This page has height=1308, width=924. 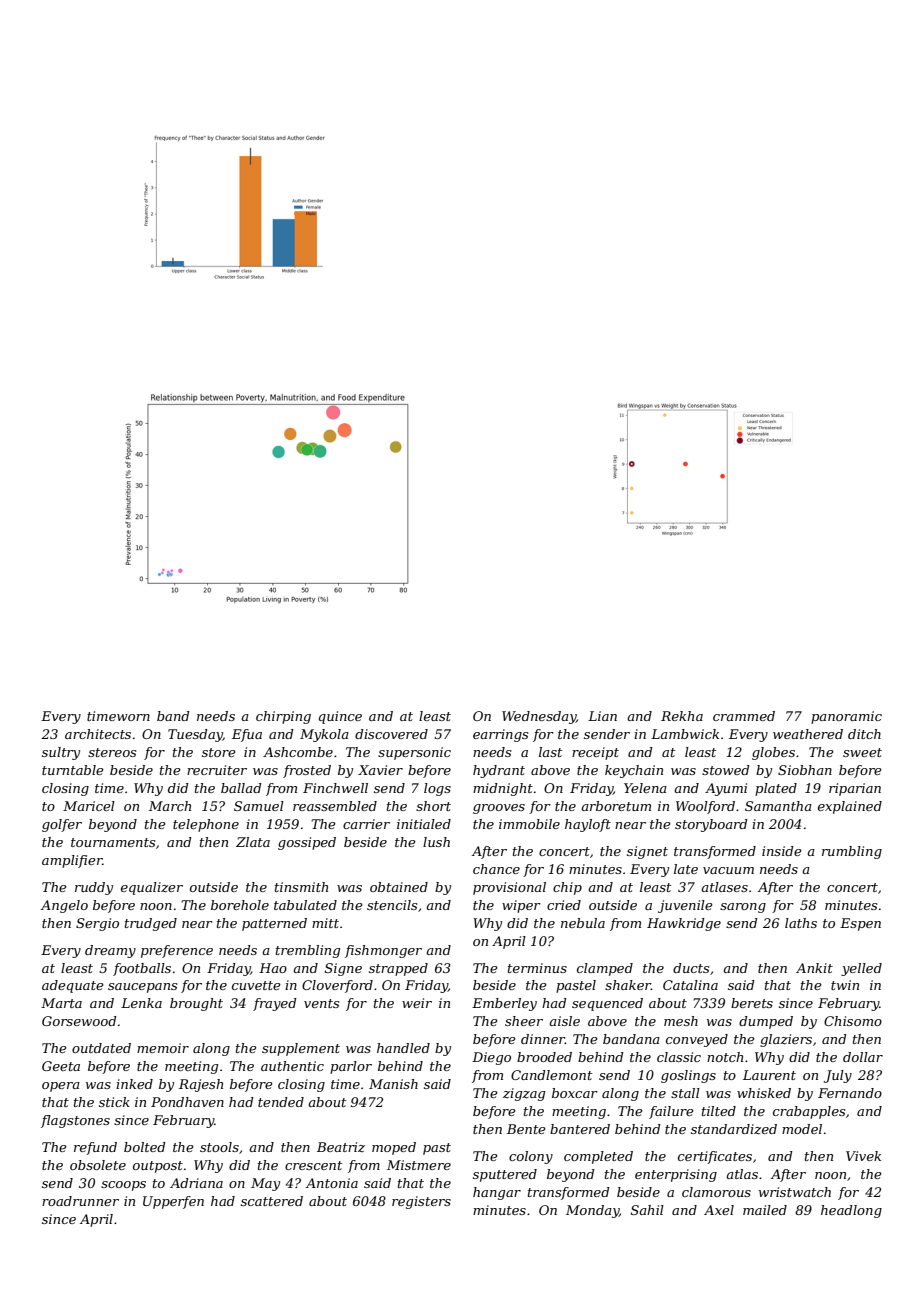 I want to click on yelled, so click(x=861, y=969).
